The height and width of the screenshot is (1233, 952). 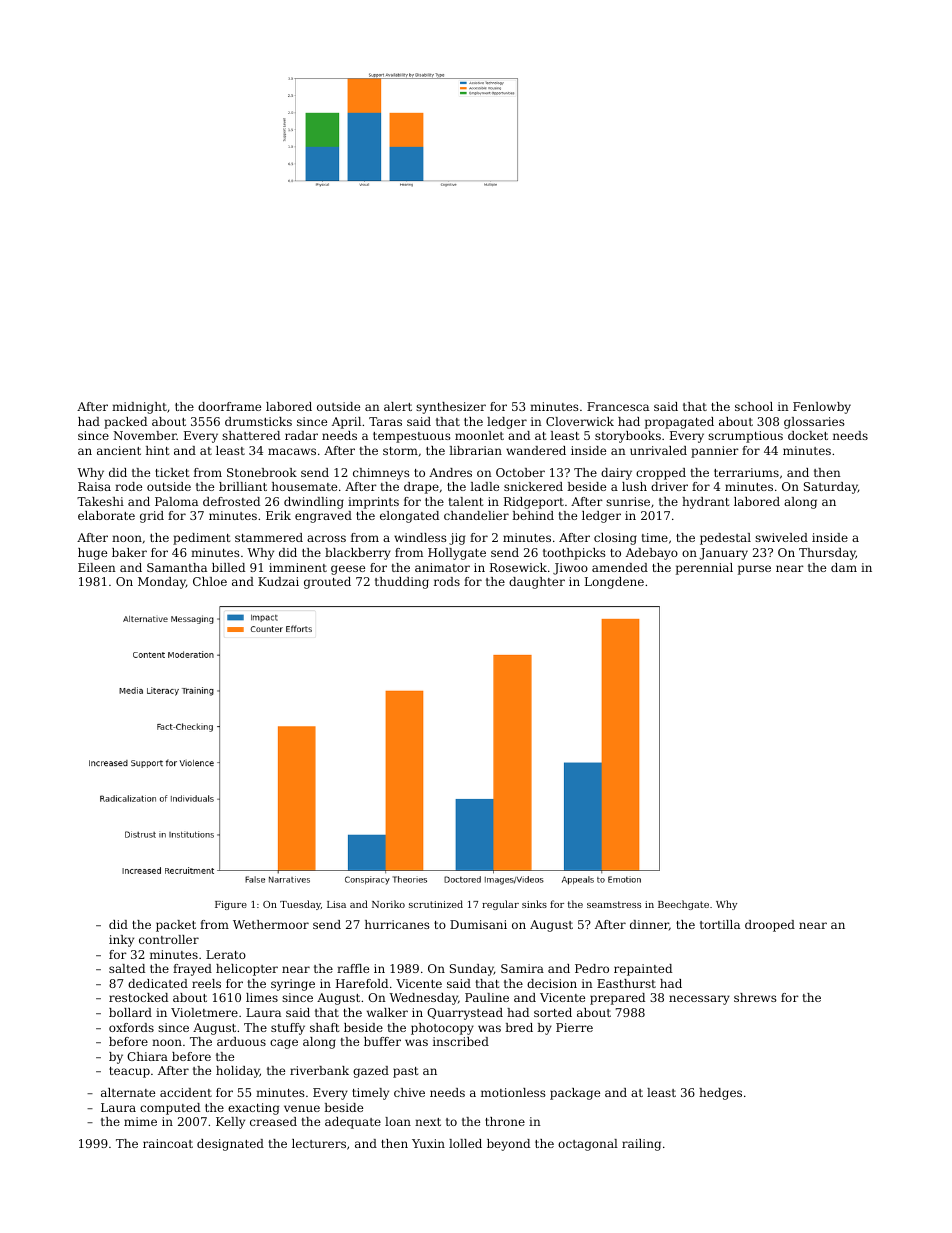 I want to click on dam, so click(x=844, y=567).
